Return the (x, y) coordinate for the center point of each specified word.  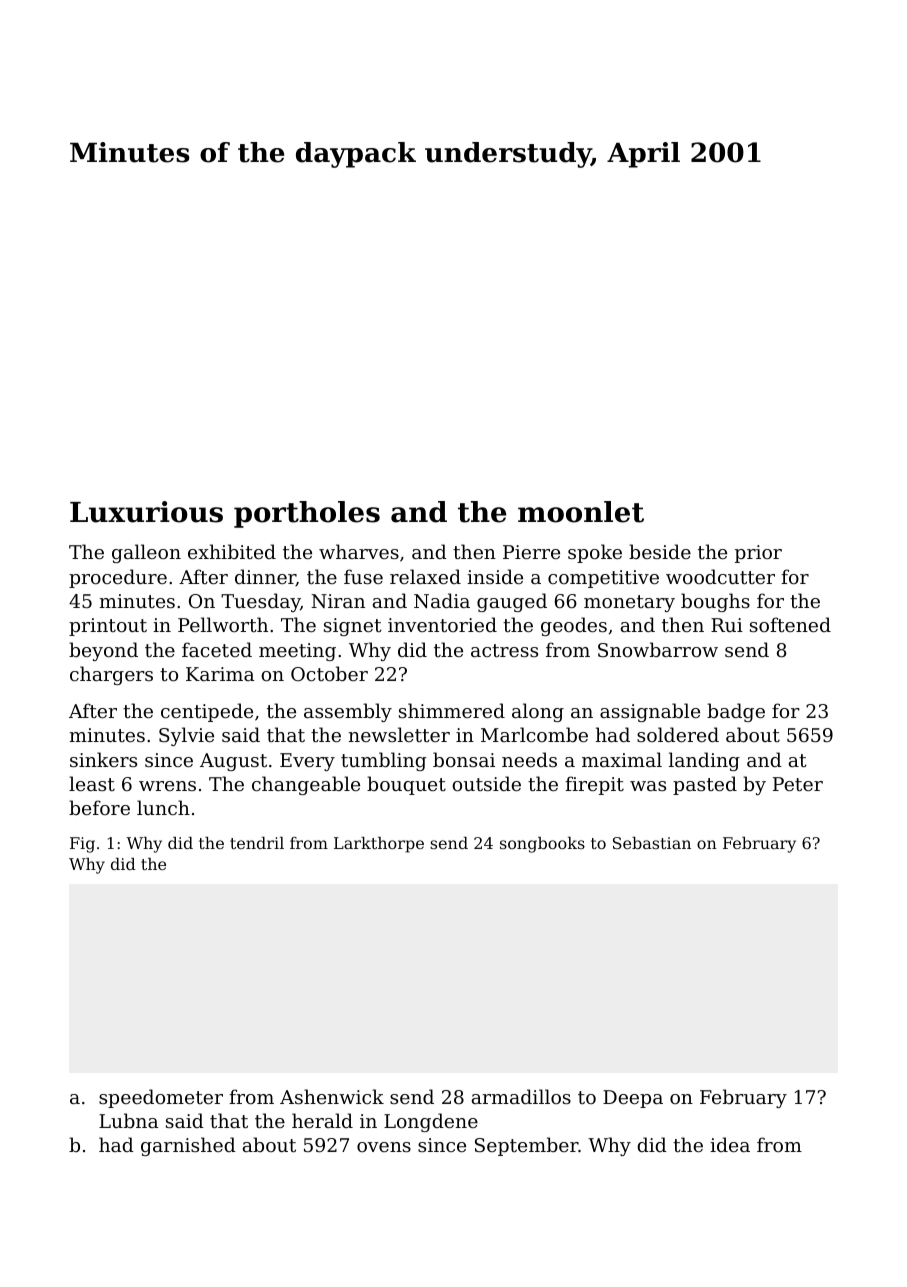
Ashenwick (332, 1096)
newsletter (399, 734)
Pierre (531, 552)
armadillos (521, 1096)
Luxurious (146, 512)
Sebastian (652, 843)
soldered (678, 734)
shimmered (452, 710)
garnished (188, 1146)
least (92, 783)
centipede (207, 712)
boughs (715, 602)
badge (736, 712)
